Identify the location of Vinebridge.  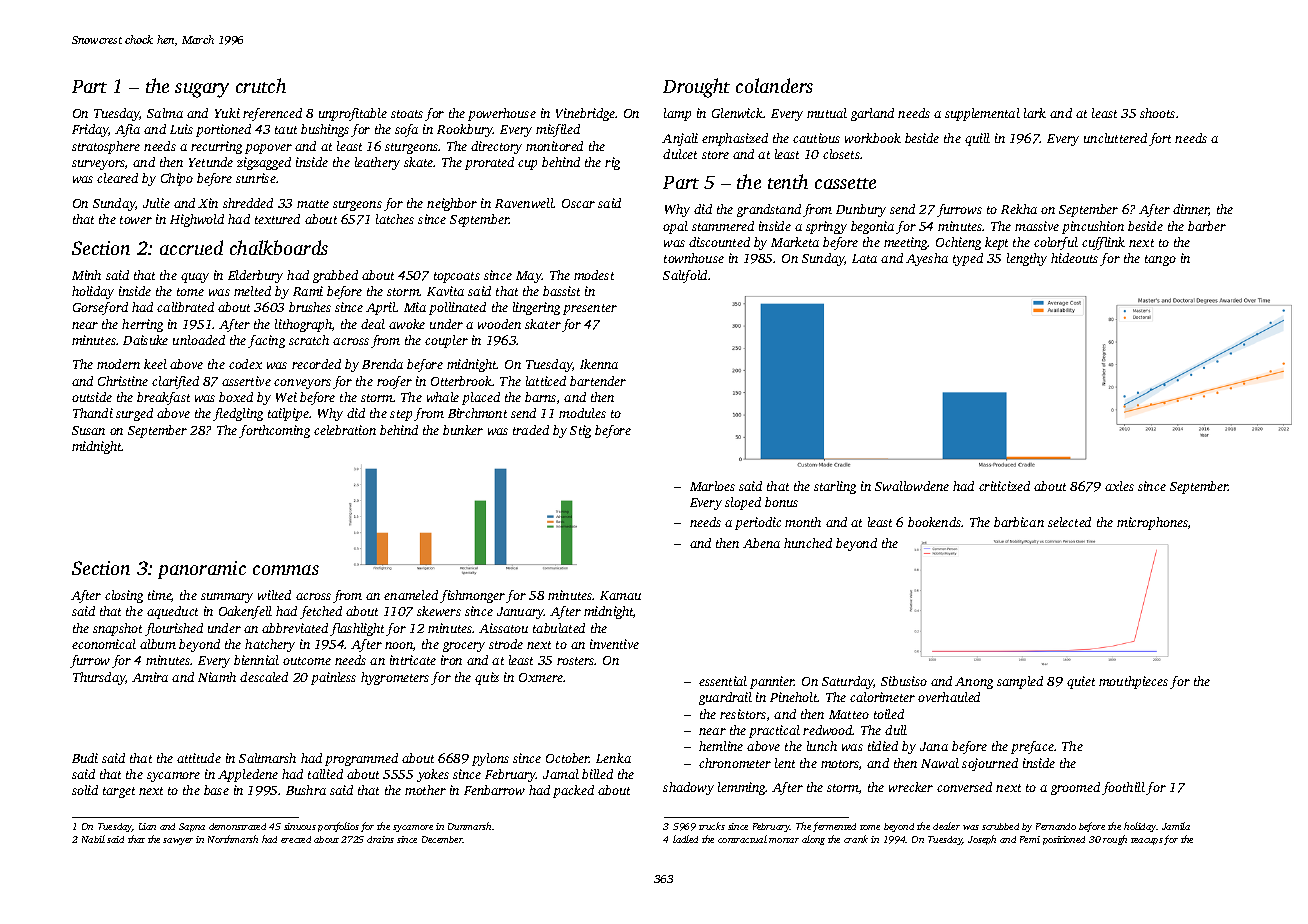
(585, 114).
